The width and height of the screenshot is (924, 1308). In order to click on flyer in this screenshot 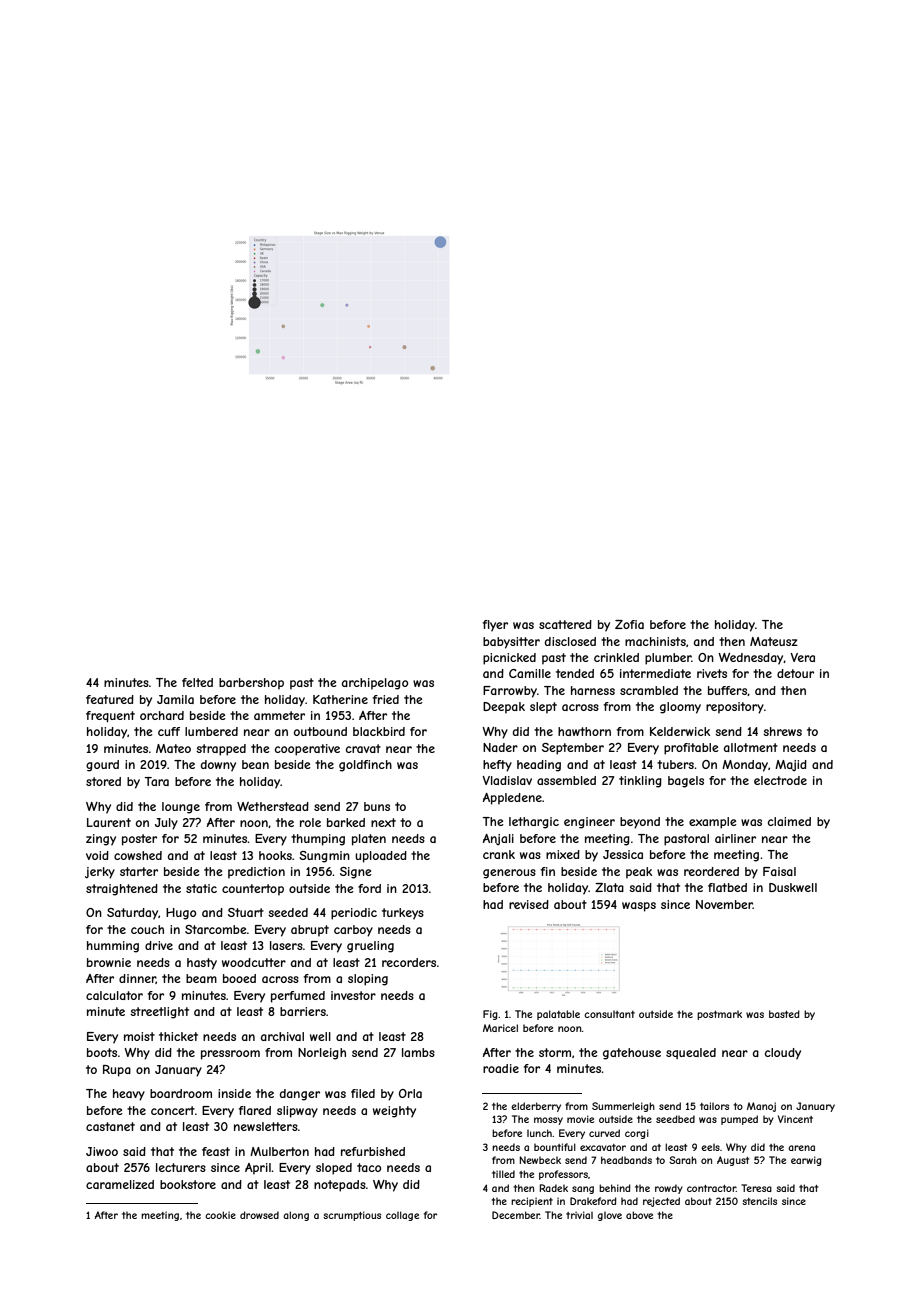, I will do `click(495, 626)`.
